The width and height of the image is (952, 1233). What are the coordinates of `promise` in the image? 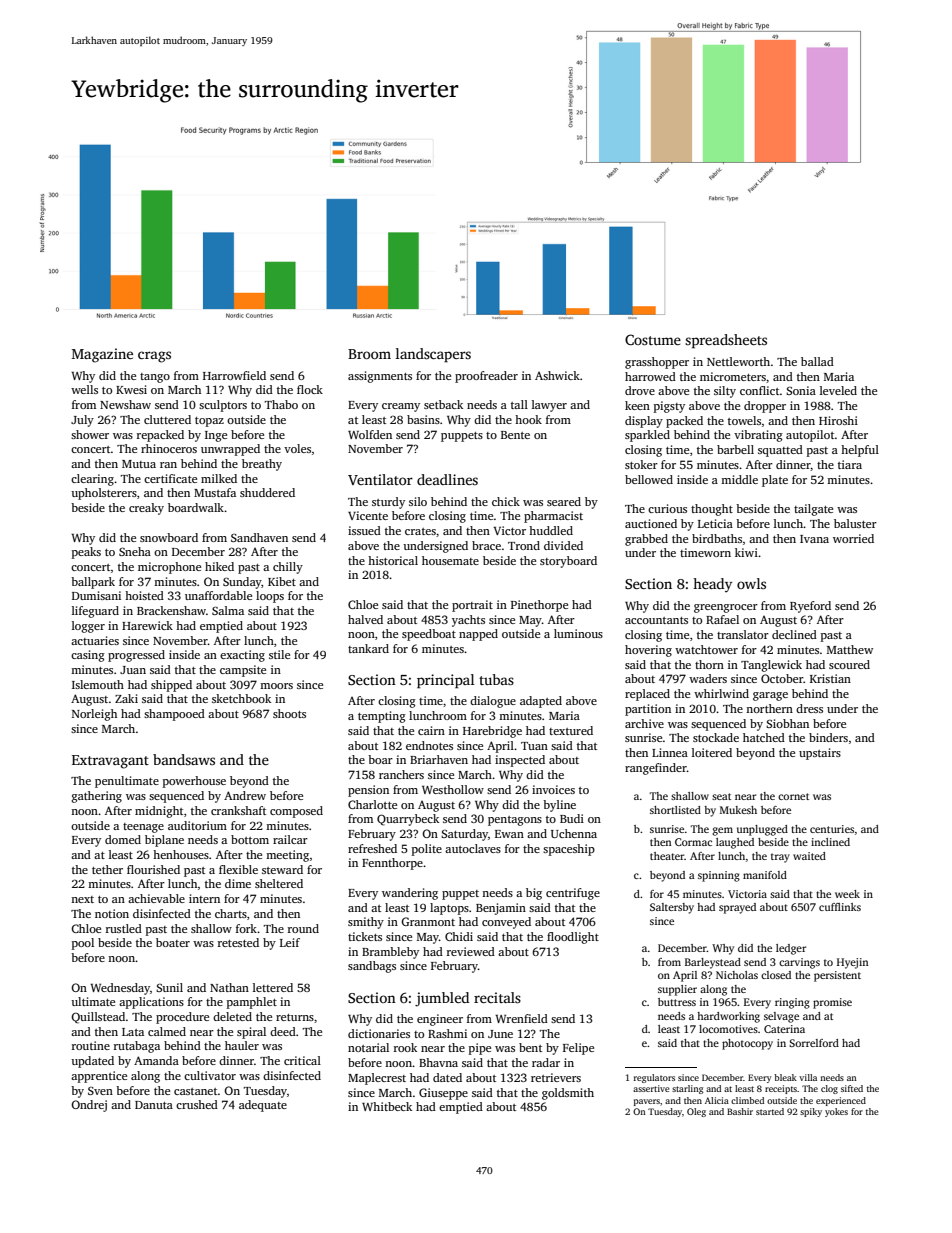 It's located at (832, 1003).
